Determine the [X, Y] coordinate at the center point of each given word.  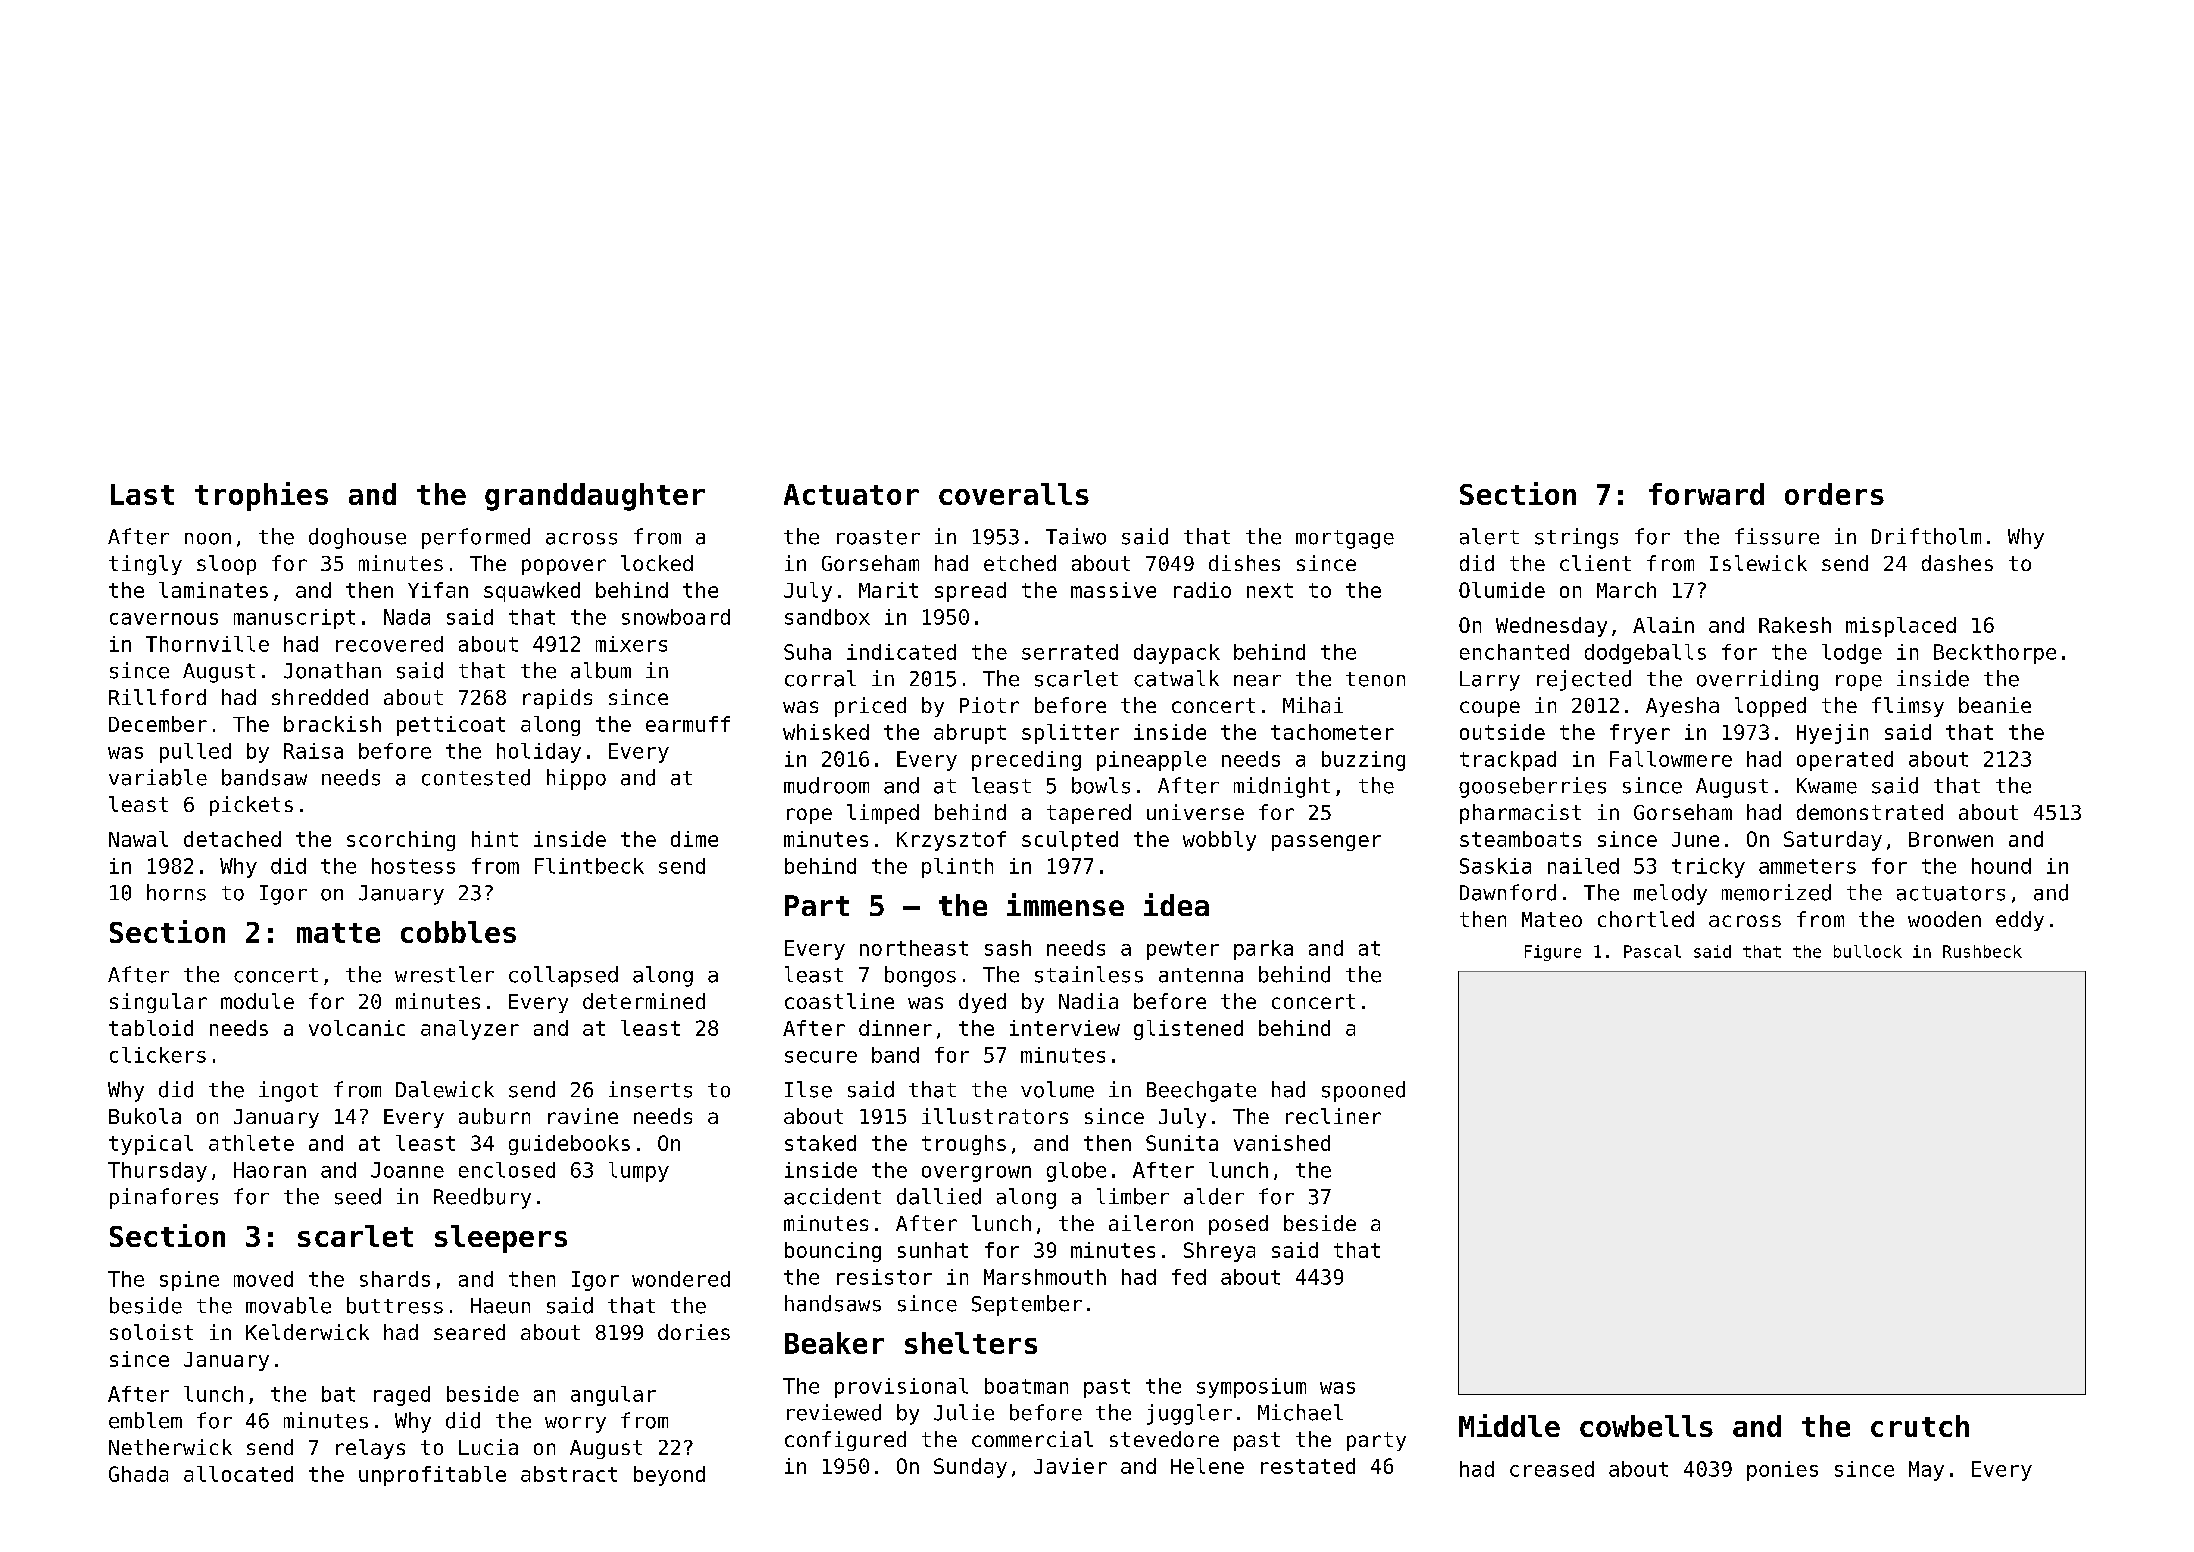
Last [142, 494]
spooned [1363, 1091]
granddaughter [595, 497]
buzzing [1363, 761]
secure [821, 1057]
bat [338, 1394]
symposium [1251, 1388]
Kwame [1827, 786]
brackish [332, 724]
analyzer [470, 1030]
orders [1834, 494]
